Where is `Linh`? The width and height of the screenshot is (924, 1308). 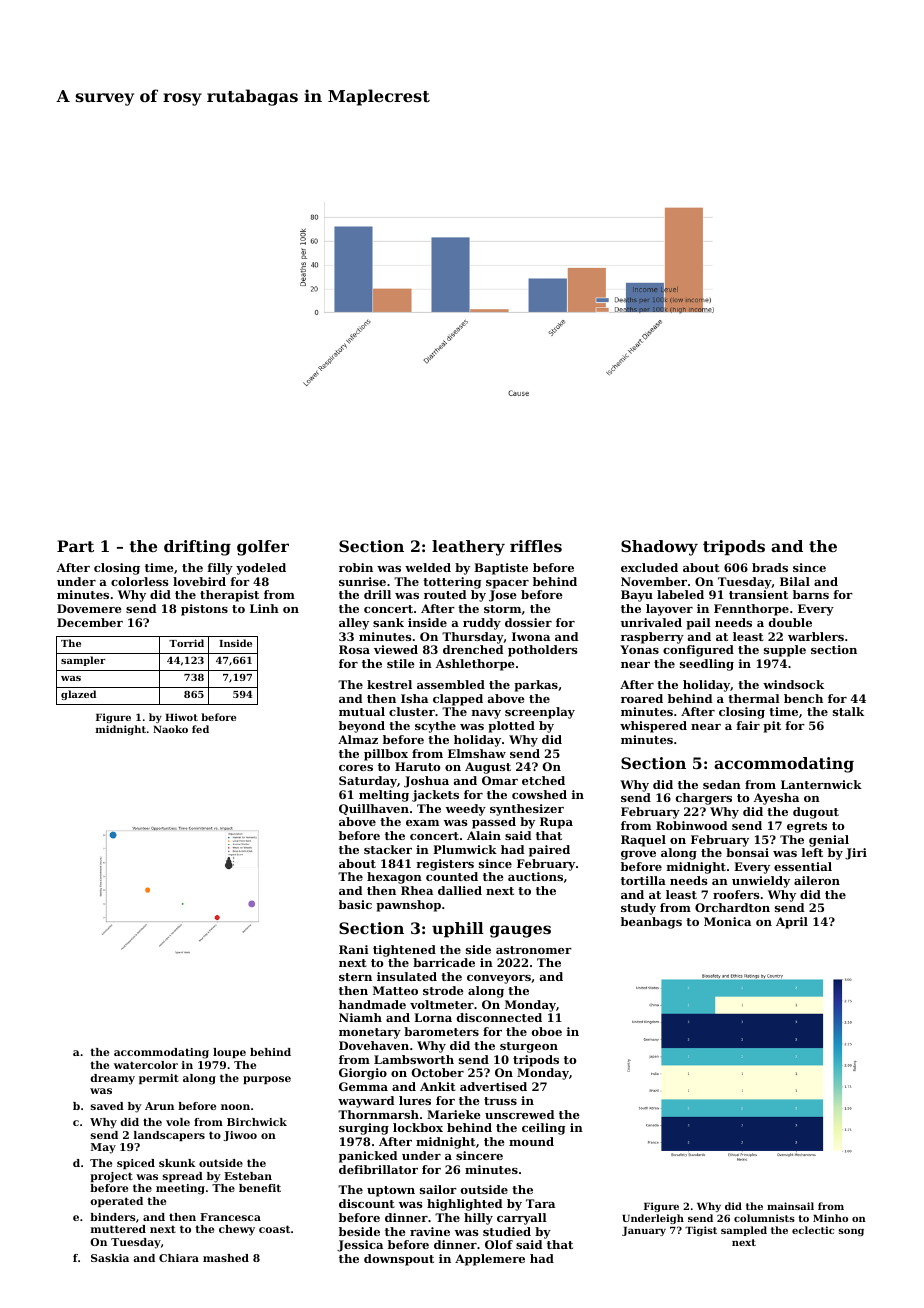
Linh is located at coordinates (264, 608).
